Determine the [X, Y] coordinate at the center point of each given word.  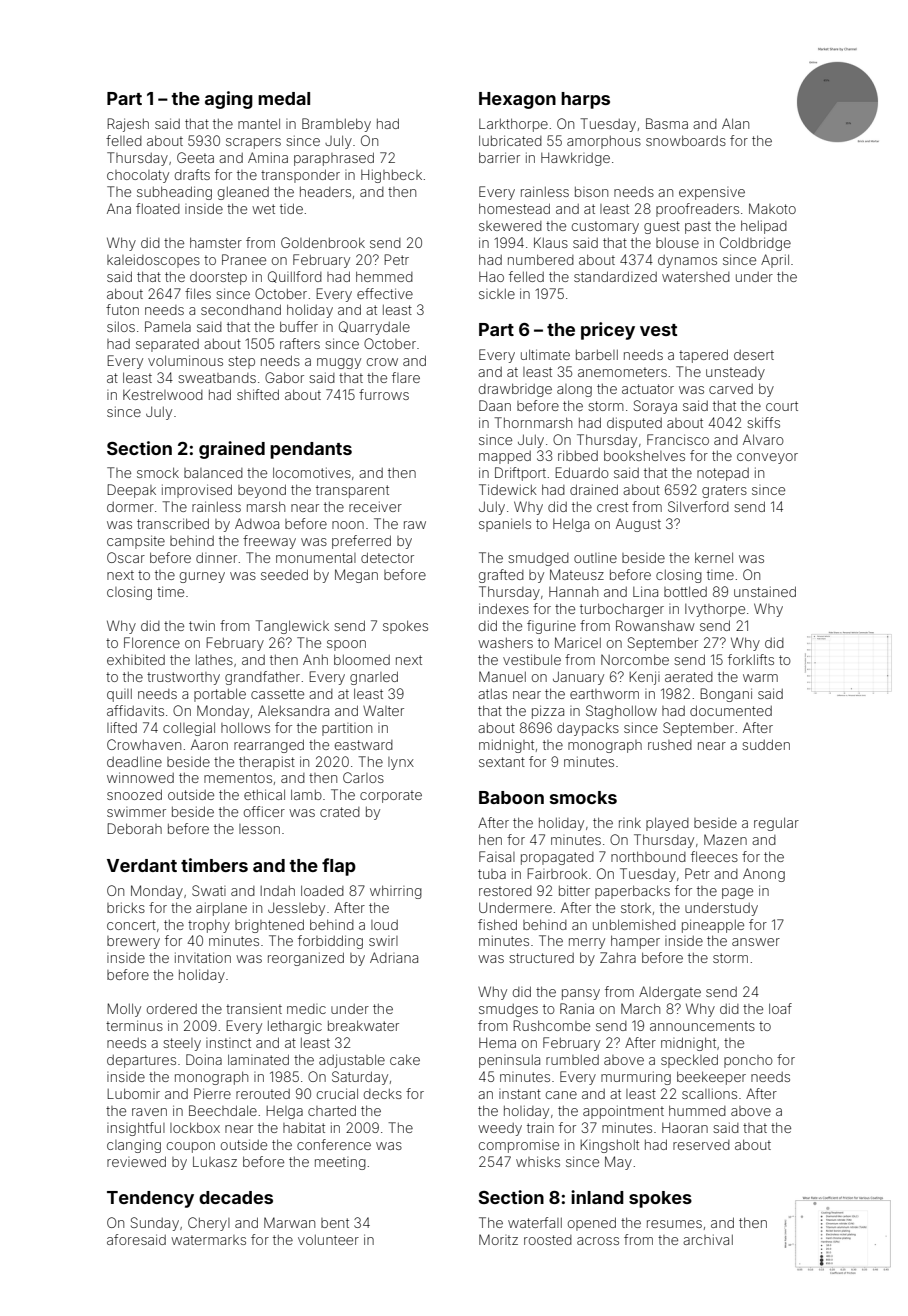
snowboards [686, 140]
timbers [214, 865]
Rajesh [128, 125]
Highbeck [391, 176]
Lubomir [133, 1093]
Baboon [511, 797]
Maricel [578, 642]
